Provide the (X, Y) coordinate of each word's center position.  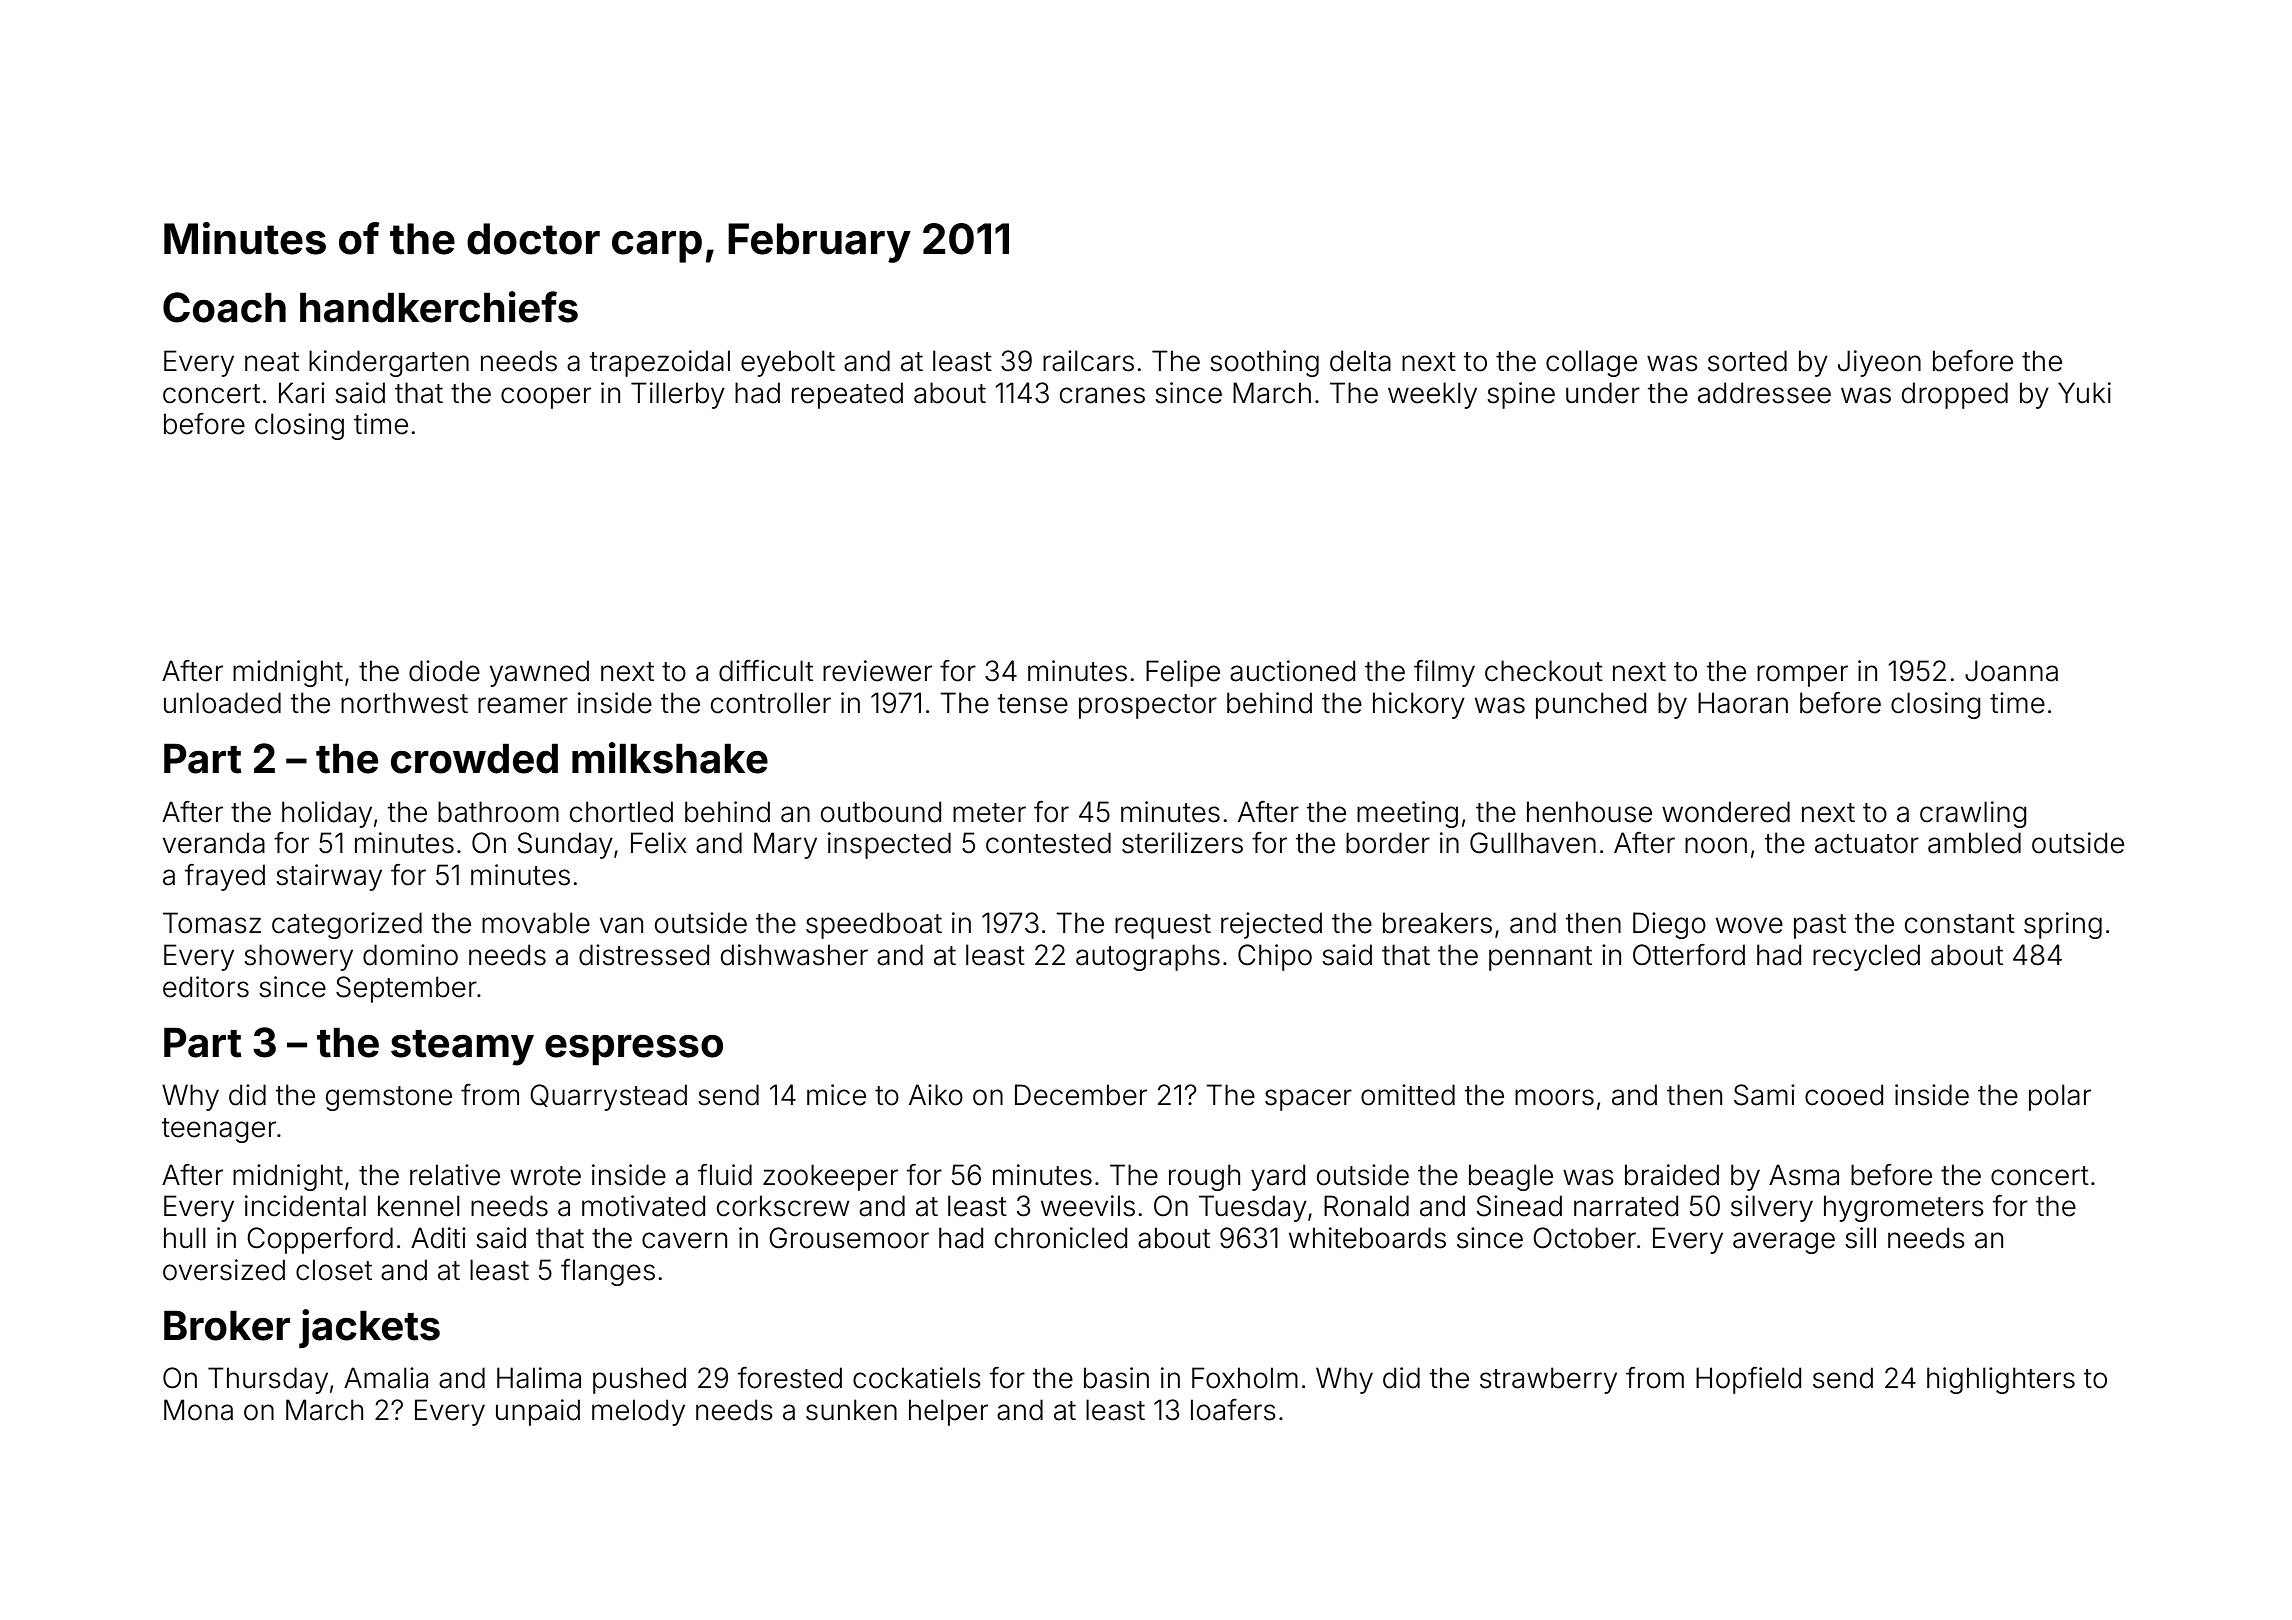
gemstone (389, 1098)
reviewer (877, 671)
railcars (1088, 361)
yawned (539, 673)
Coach (224, 307)
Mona (198, 1410)
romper (1802, 676)
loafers (1233, 1410)
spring (2063, 925)
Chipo (1275, 957)
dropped (1955, 395)
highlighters (2001, 1380)
